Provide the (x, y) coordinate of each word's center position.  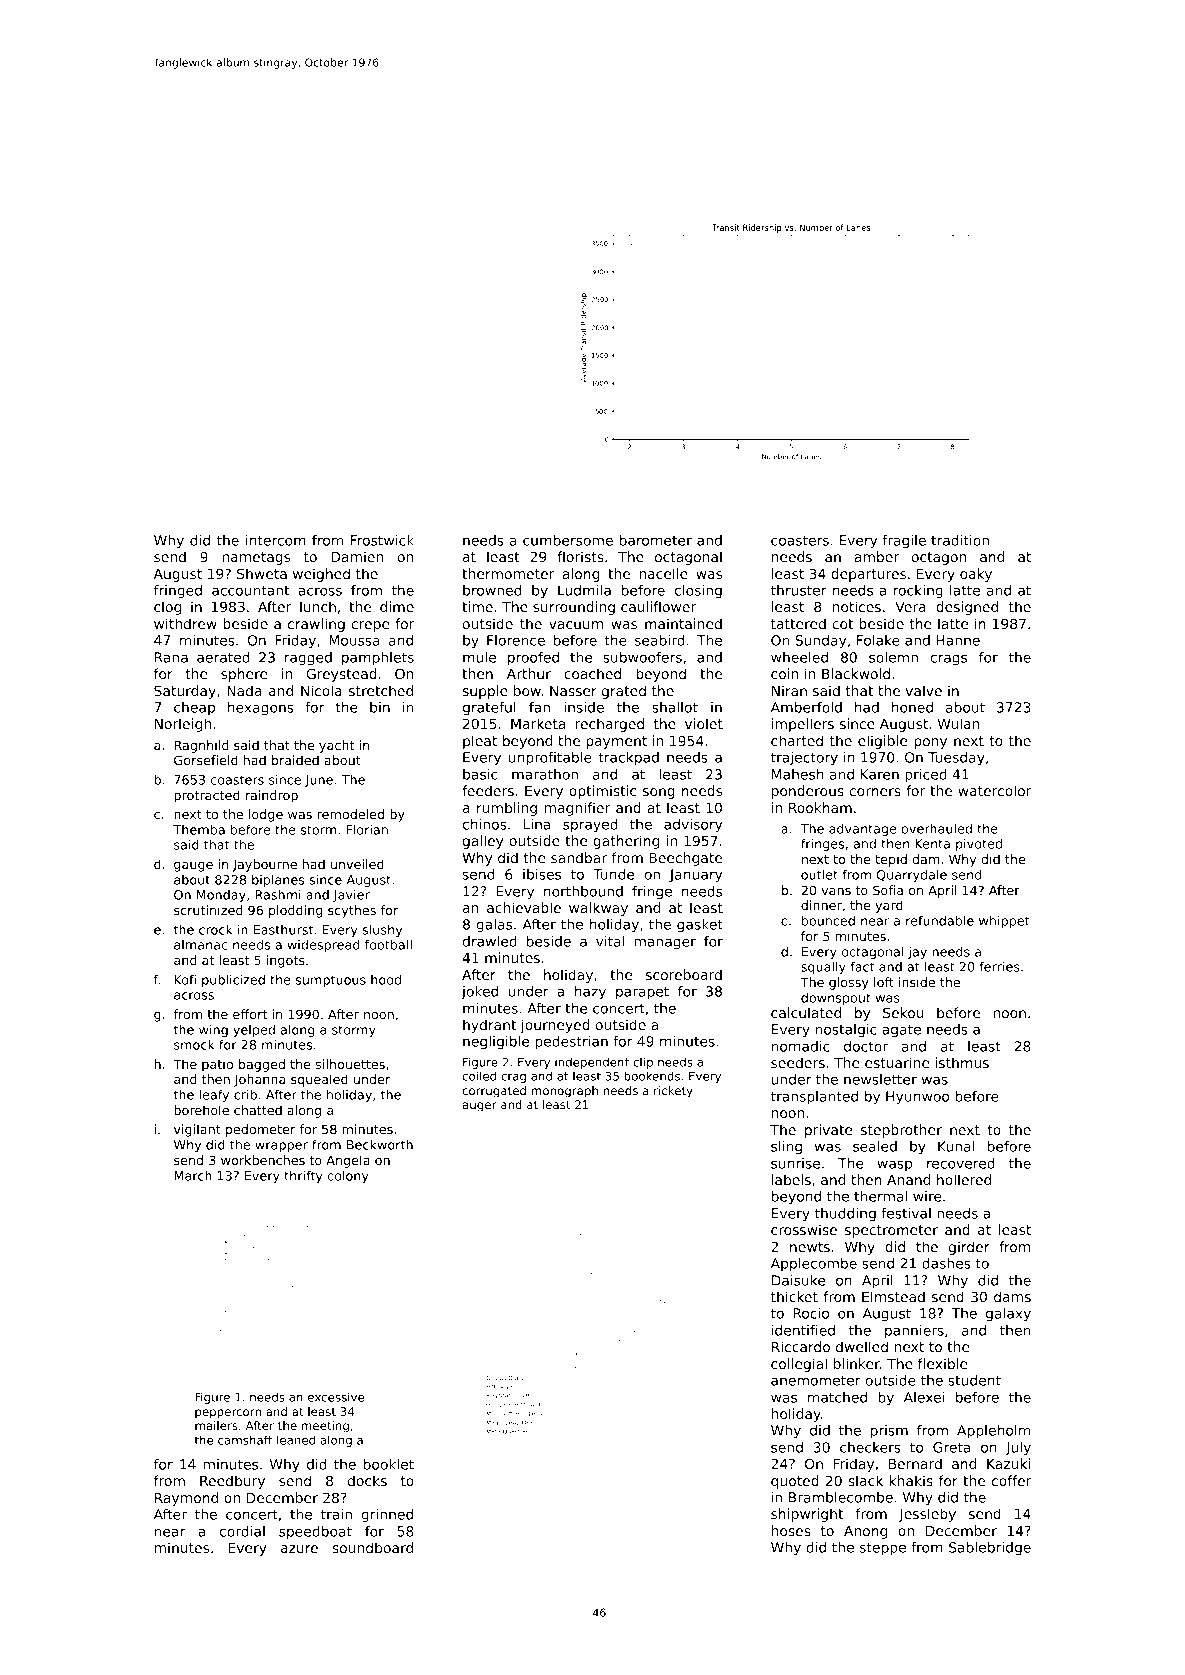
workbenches (263, 1160)
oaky (976, 575)
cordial (242, 1531)
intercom (276, 540)
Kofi (185, 980)
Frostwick (382, 540)
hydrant (489, 1026)
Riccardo (801, 1346)
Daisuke (798, 1280)
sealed (875, 1146)
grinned (387, 1516)
